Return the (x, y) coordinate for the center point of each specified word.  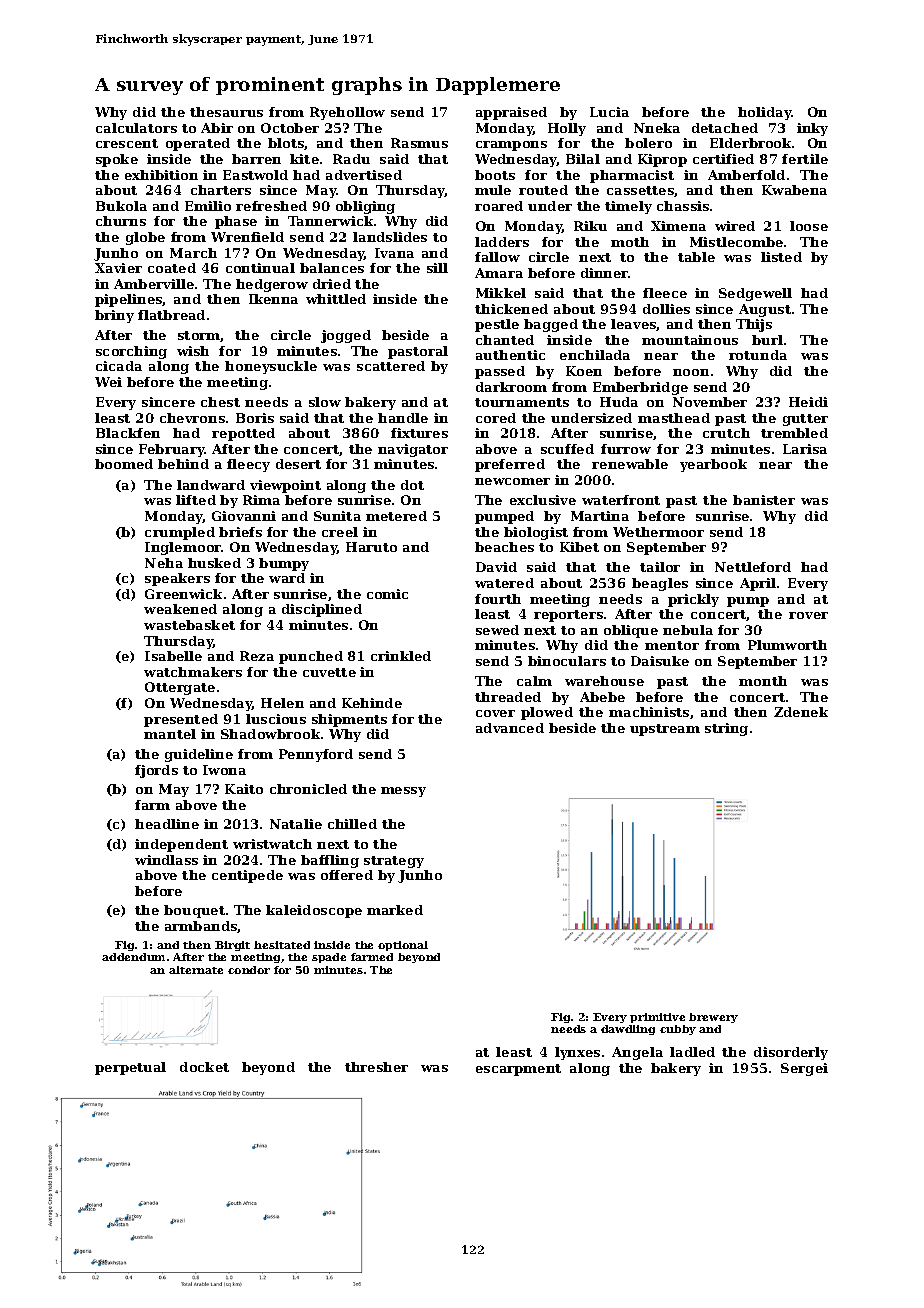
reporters (568, 616)
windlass (166, 860)
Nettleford (753, 567)
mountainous (690, 340)
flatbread (171, 315)
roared (499, 206)
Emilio (208, 206)
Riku (590, 226)
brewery (713, 1018)
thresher (376, 1067)
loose (809, 226)
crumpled (180, 533)
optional (403, 946)
